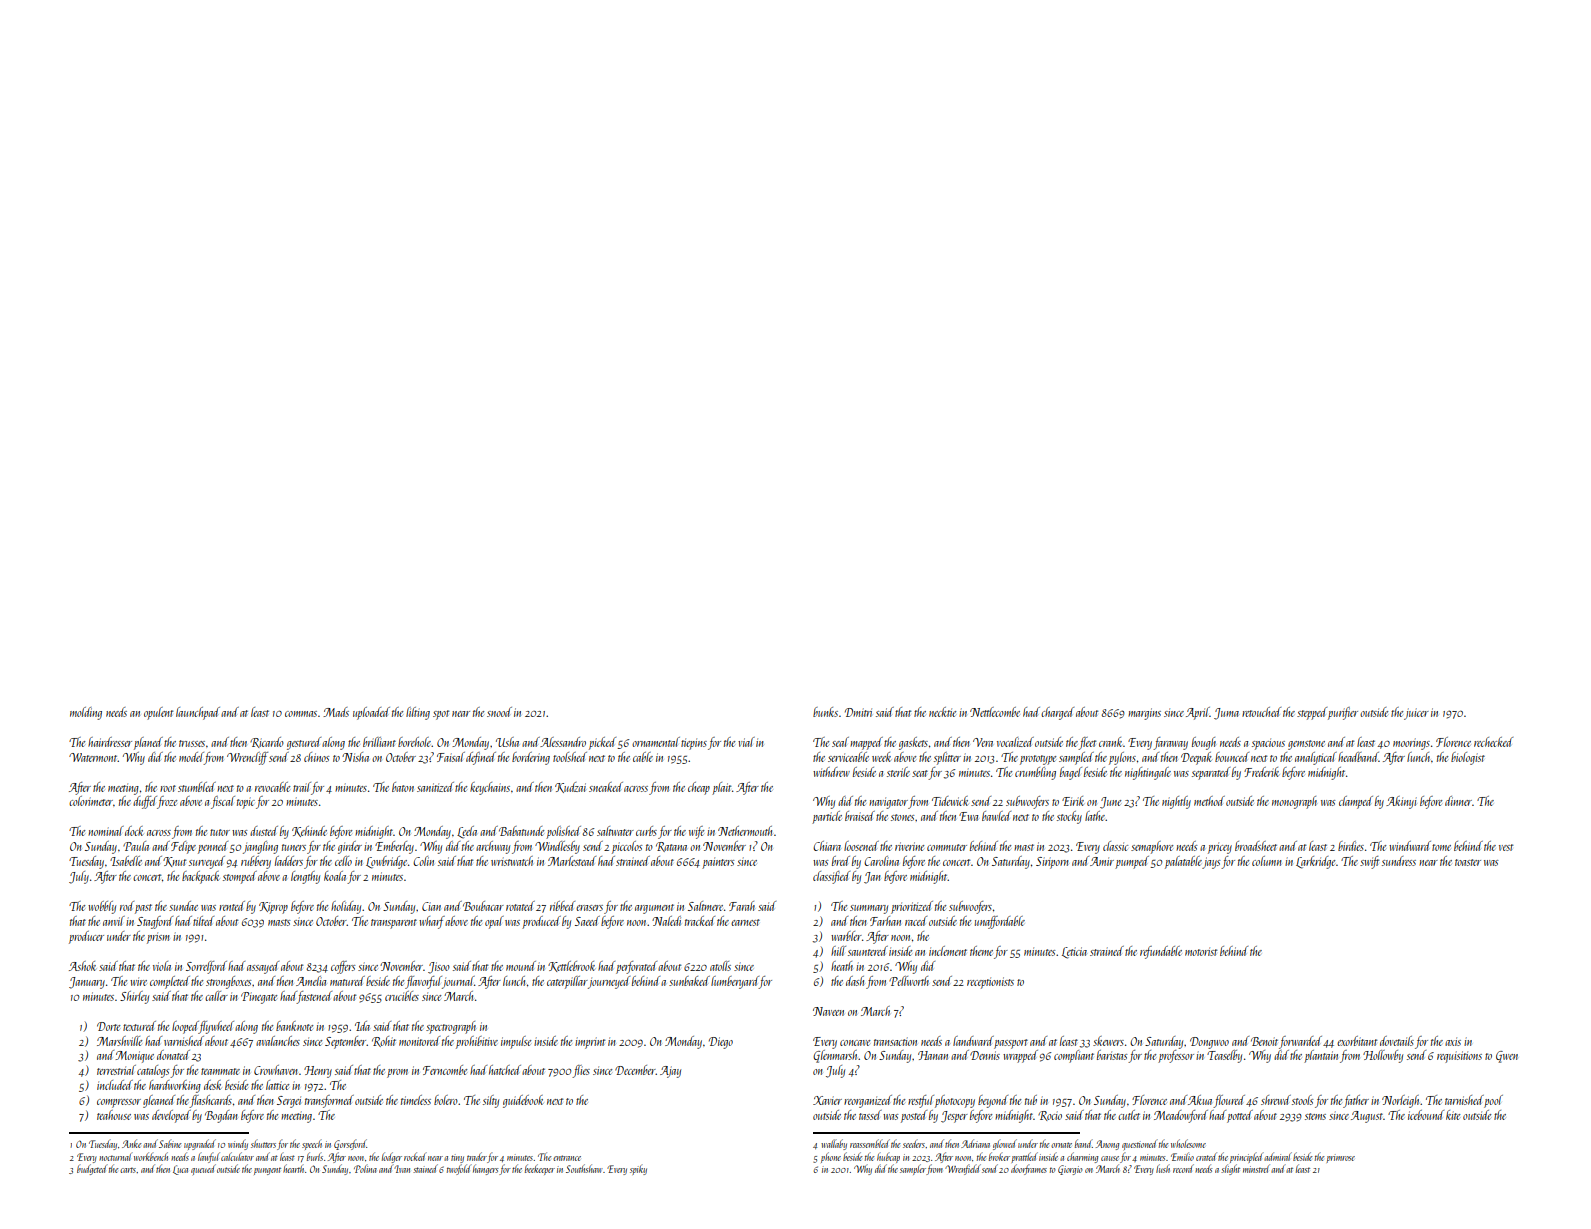  Describe the element at coordinates (1294, 802) in the page. I see `monograph` at that location.
